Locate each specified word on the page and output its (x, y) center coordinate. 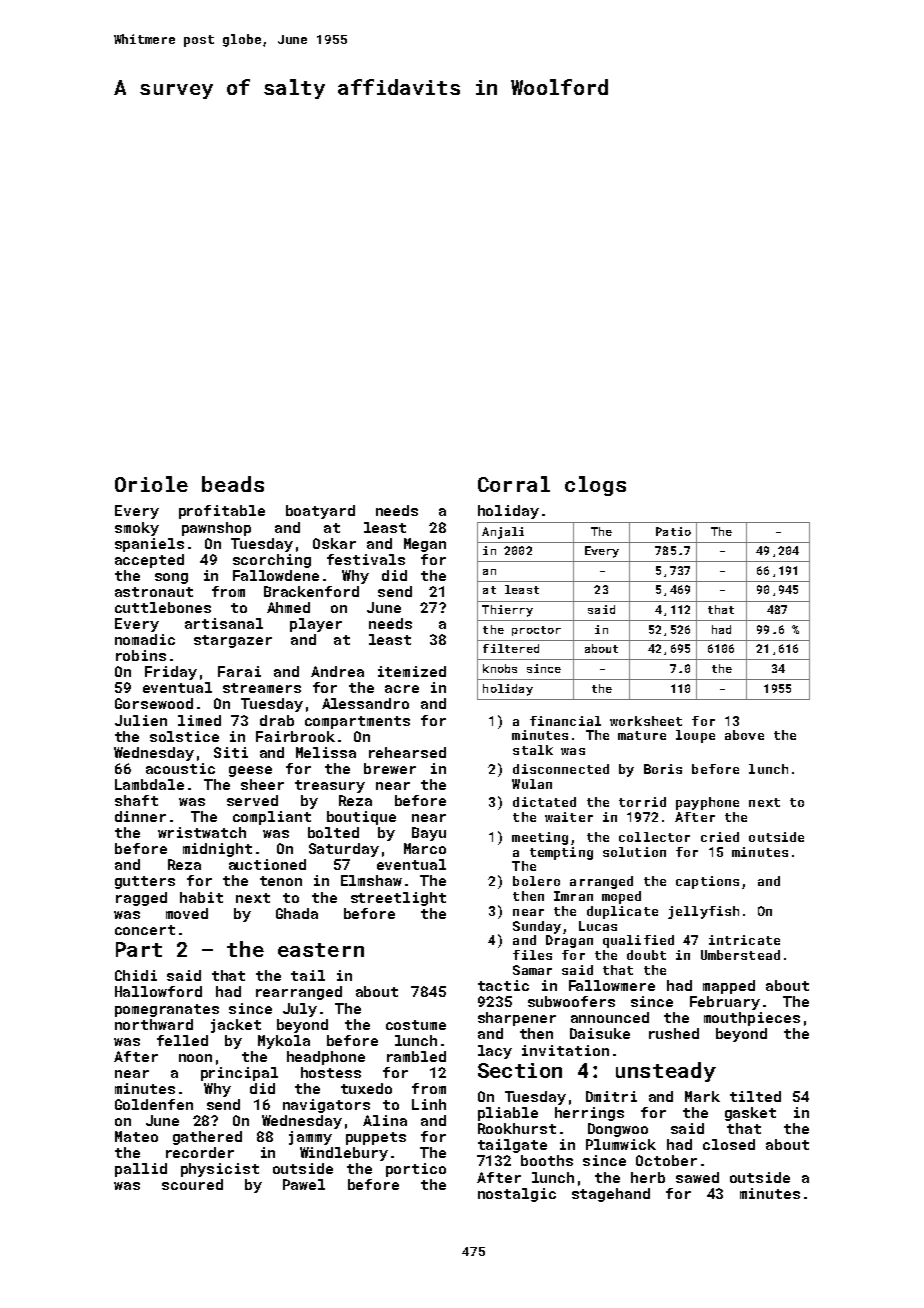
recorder (200, 1152)
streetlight (398, 899)
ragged (141, 899)
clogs (595, 486)
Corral (514, 484)
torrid (642, 802)
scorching (272, 561)
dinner (140, 816)
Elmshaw (371, 880)
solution (634, 852)
